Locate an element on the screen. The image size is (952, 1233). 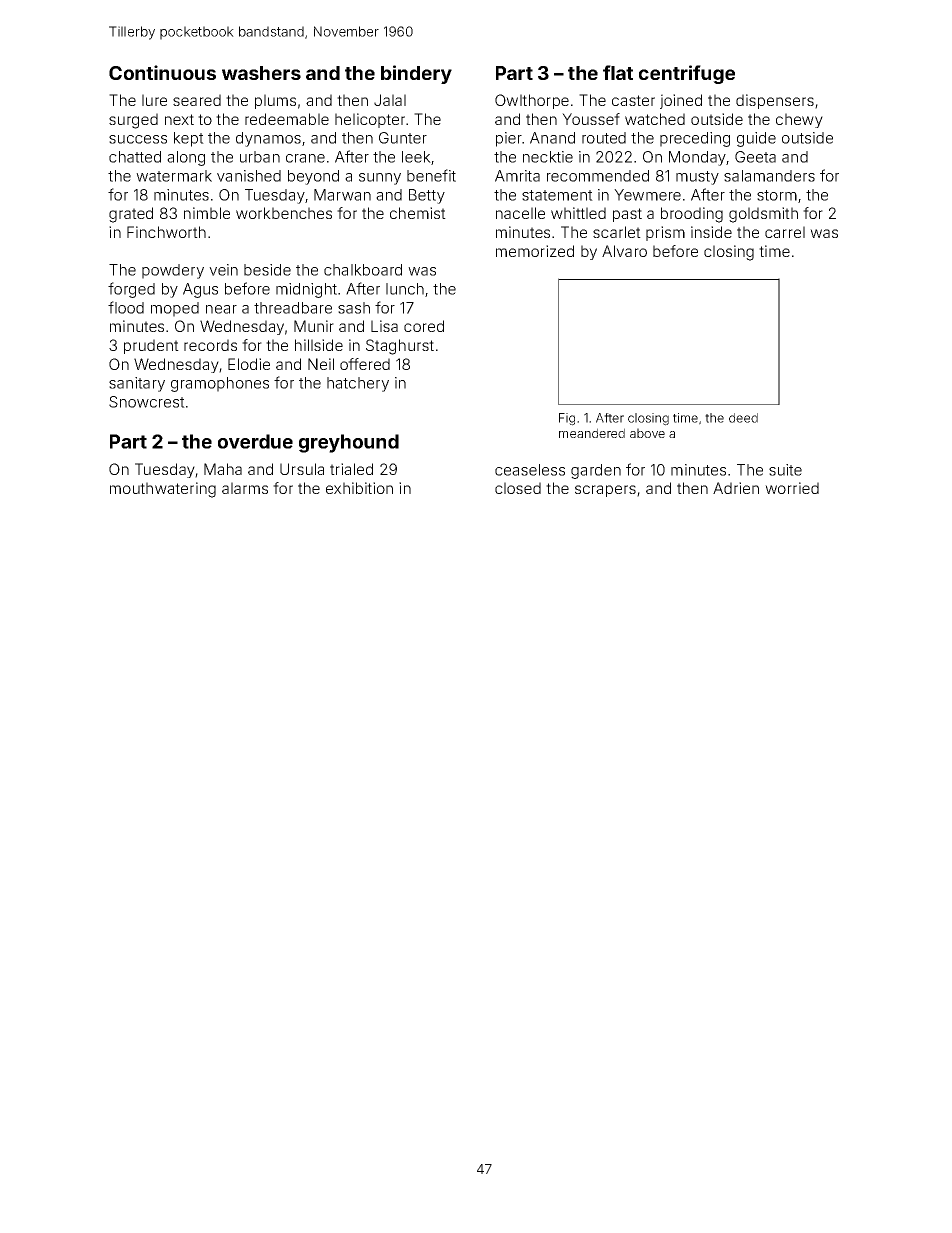
flat is located at coordinates (618, 72).
